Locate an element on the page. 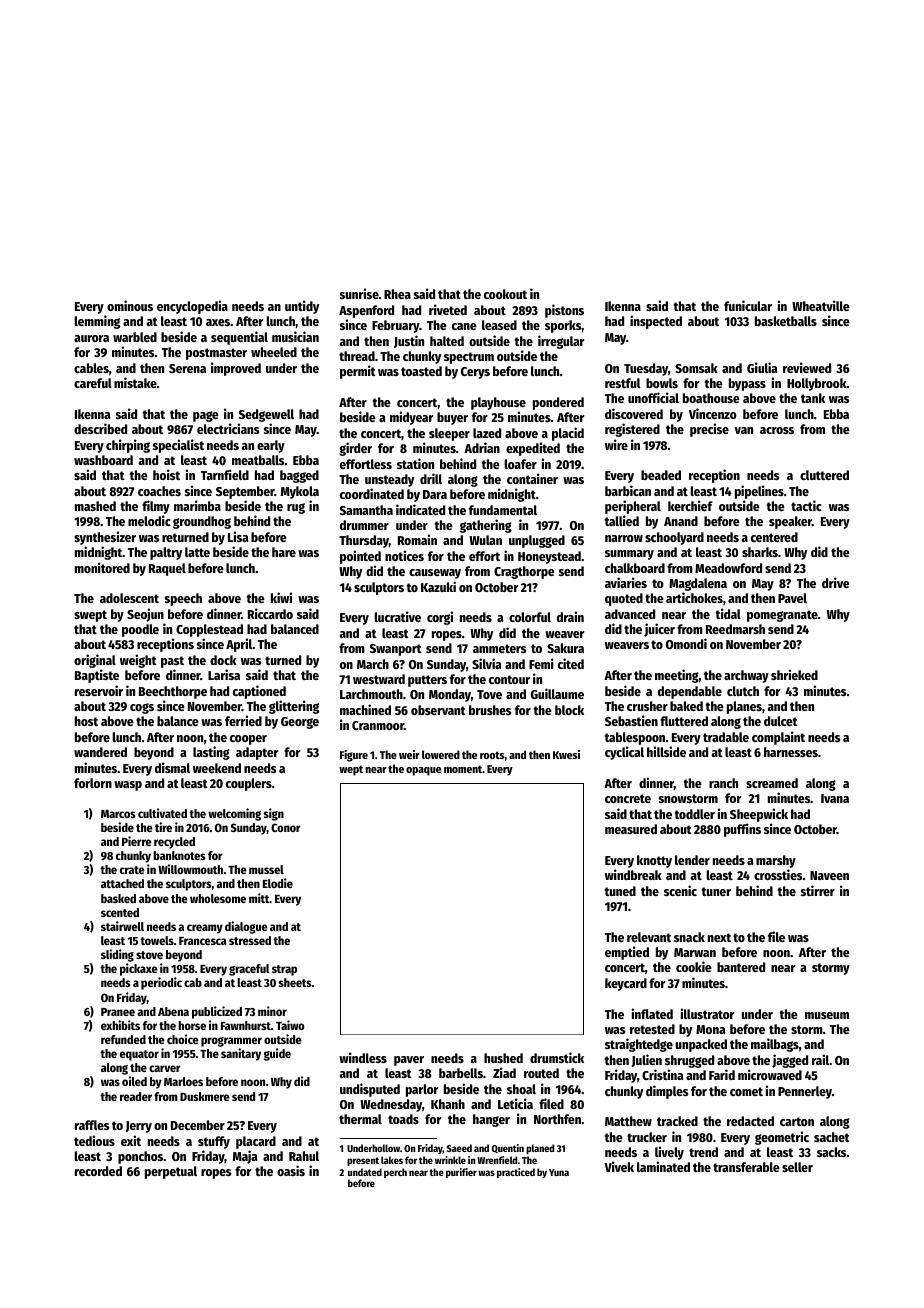 The width and height of the document is (924, 1308). Rhea is located at coordinates (397, 294).
